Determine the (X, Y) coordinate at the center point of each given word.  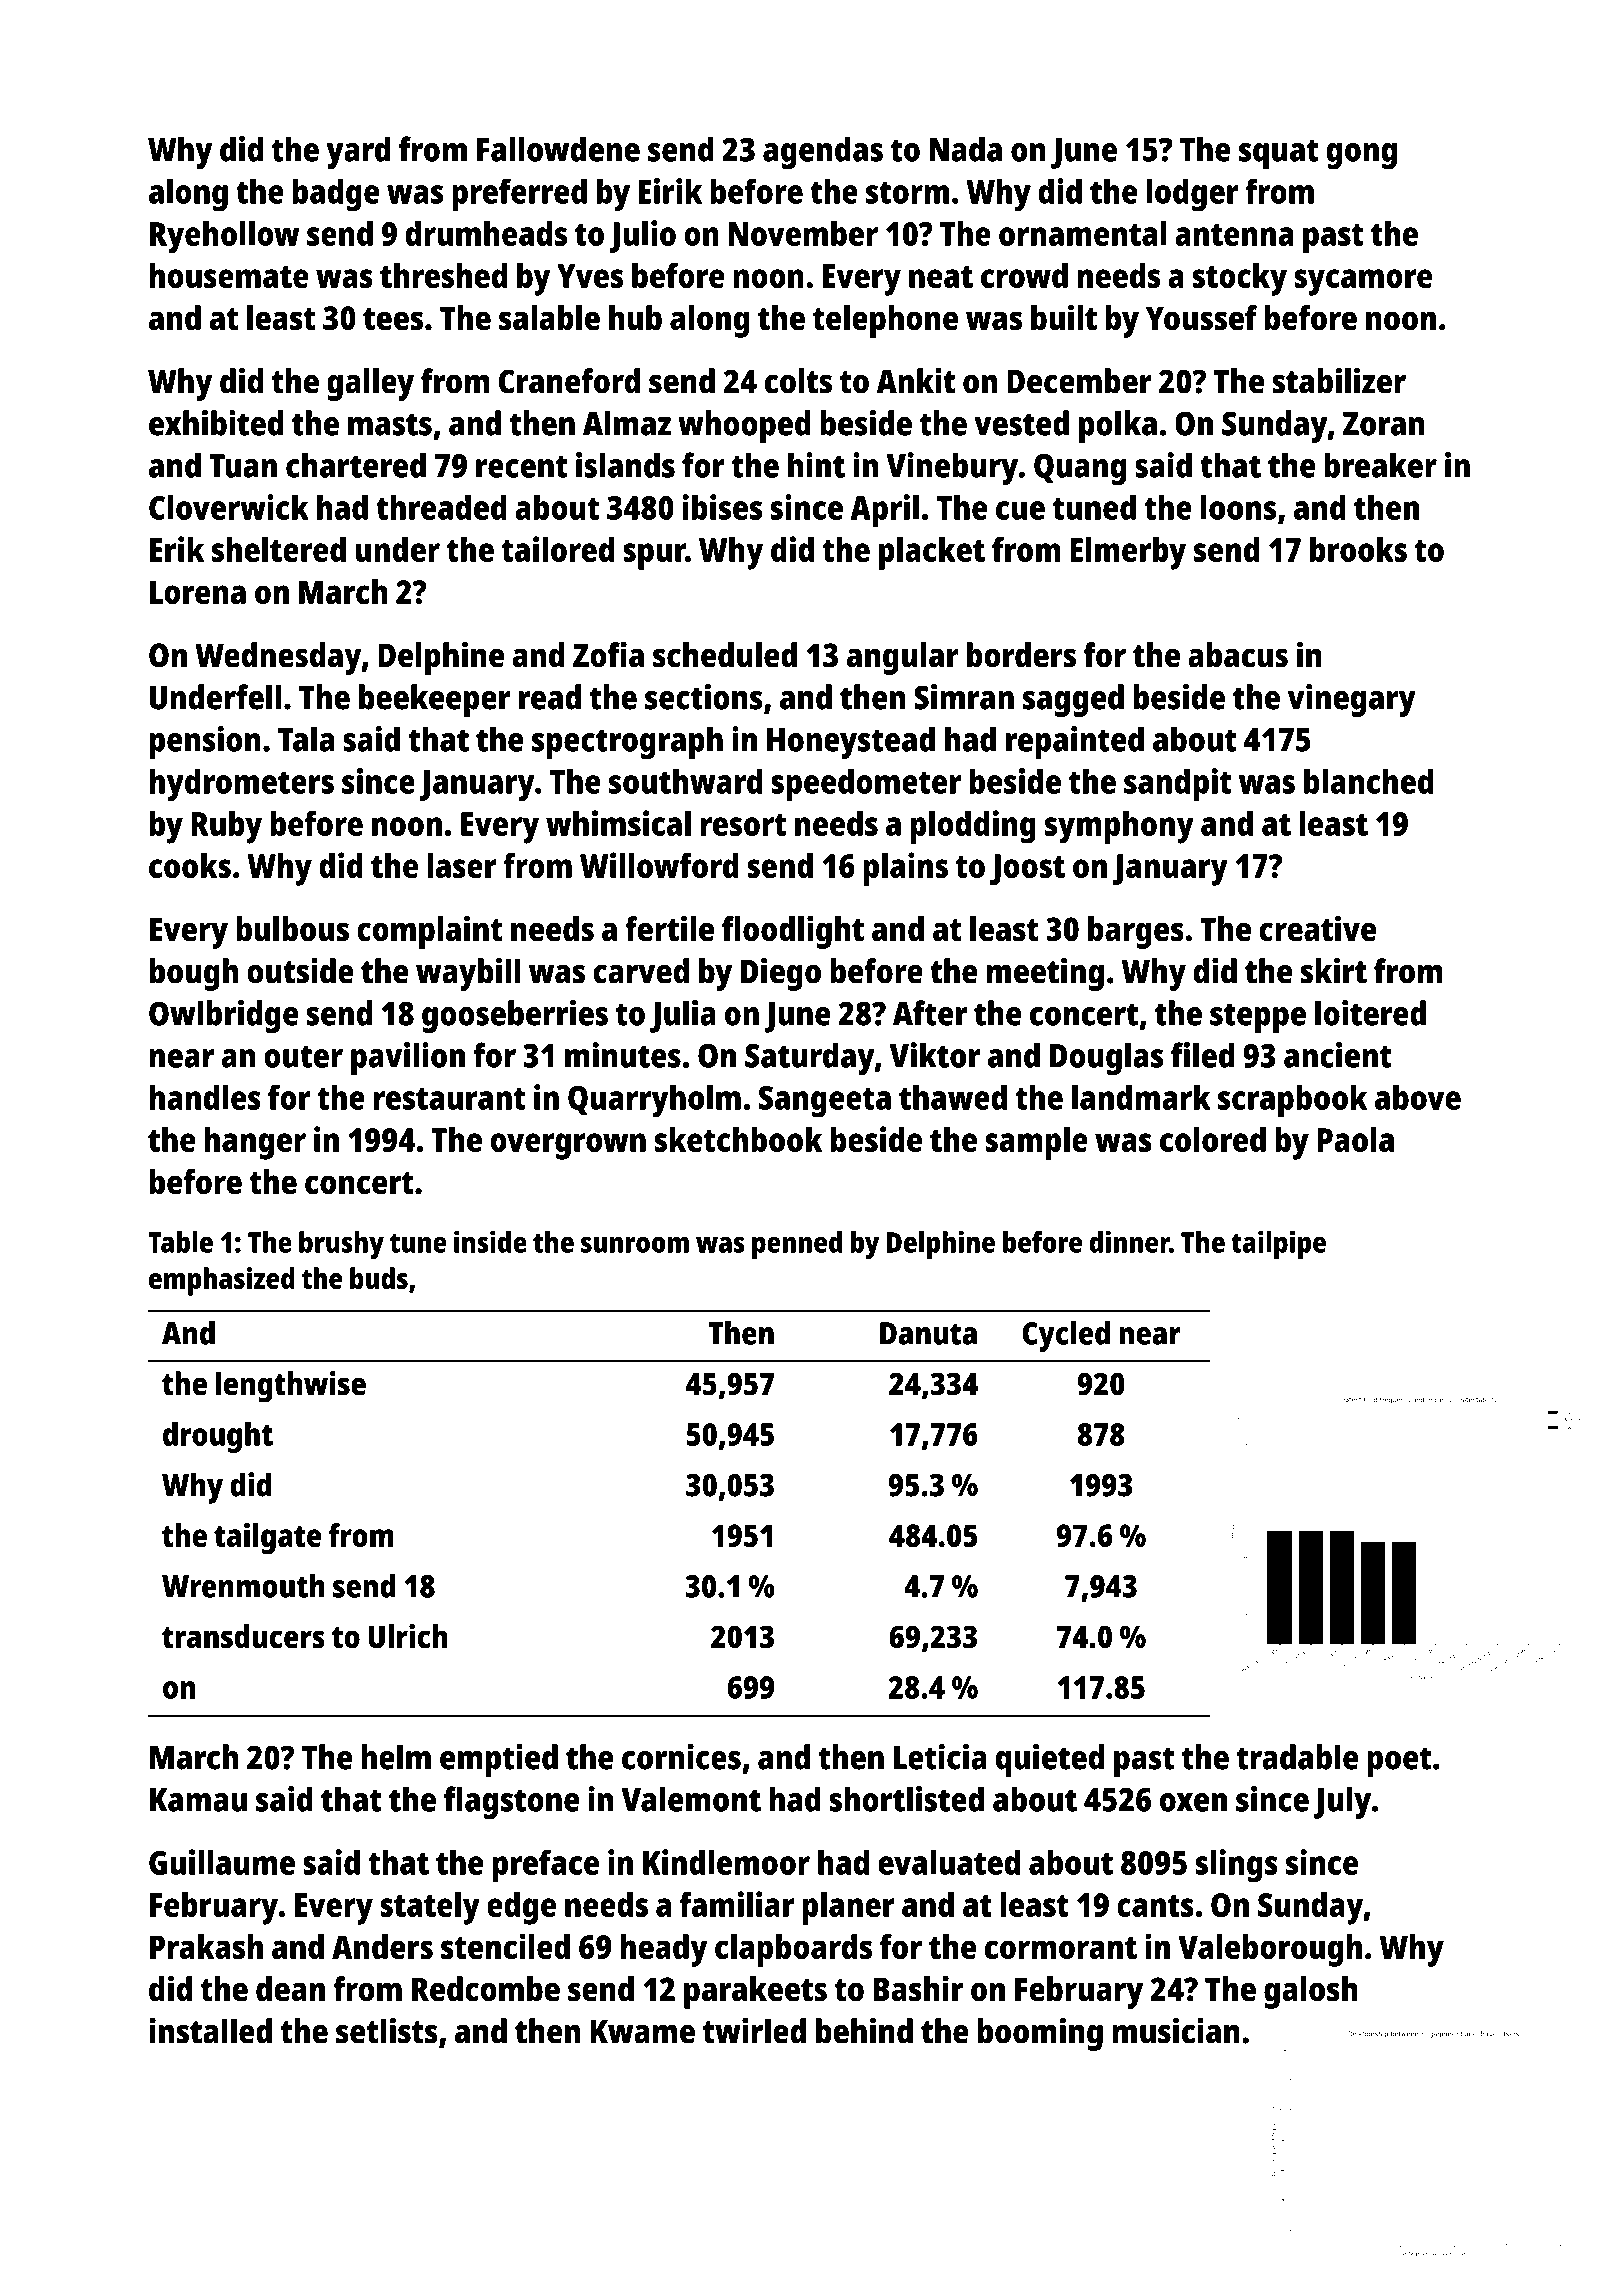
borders (1021, 655)
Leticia (940, 1757)
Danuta (928, 1333)
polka (1118, 426)
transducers (243, 1636)
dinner (1129, 1241)
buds (379, 1278)
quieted (1050, 1760)
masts (390, 424)
